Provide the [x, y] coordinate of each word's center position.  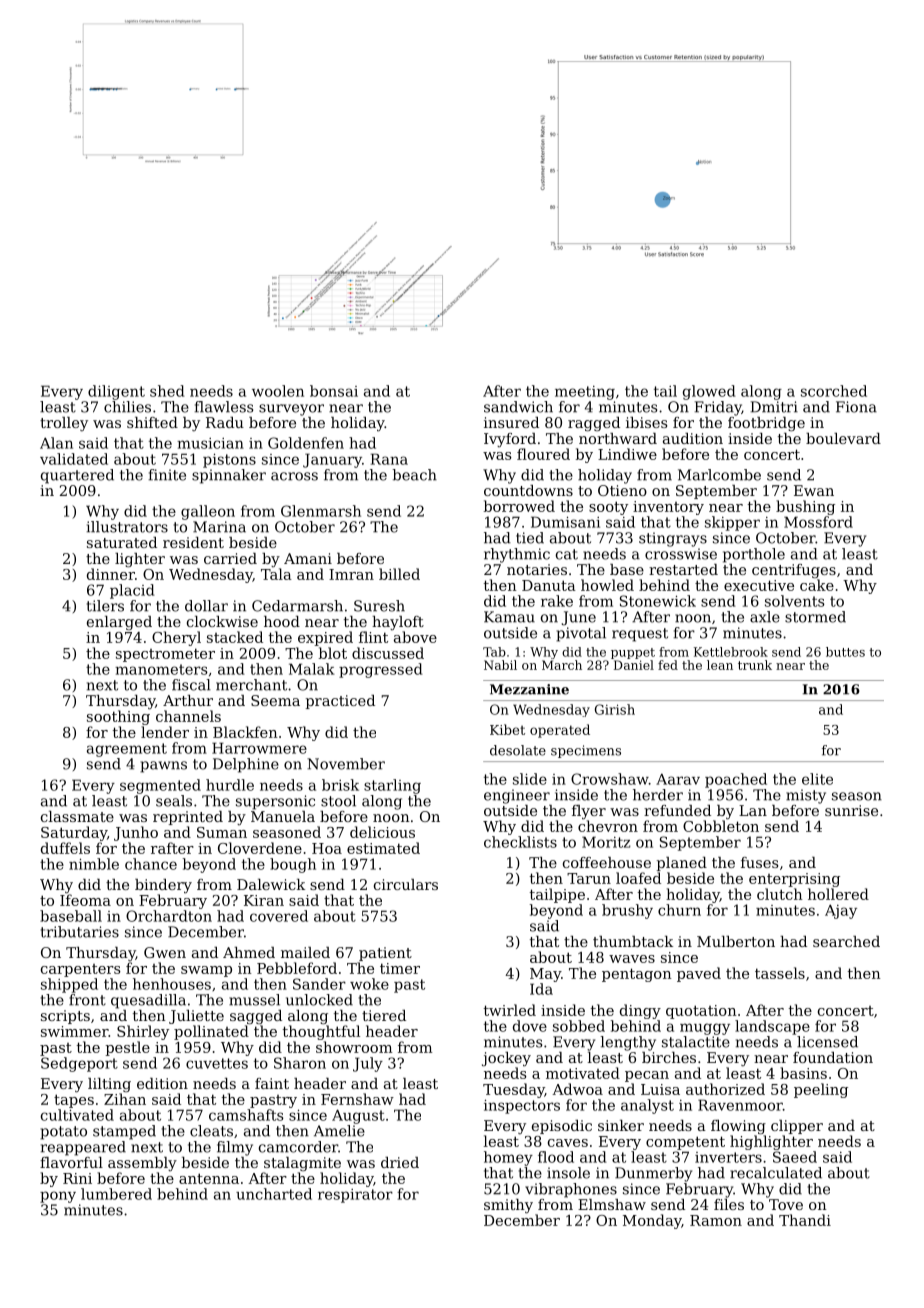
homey [508, 1158]
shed [167, 391]
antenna [209, 1178]
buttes [845, 652]
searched [846, 941]
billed [399, 574]
